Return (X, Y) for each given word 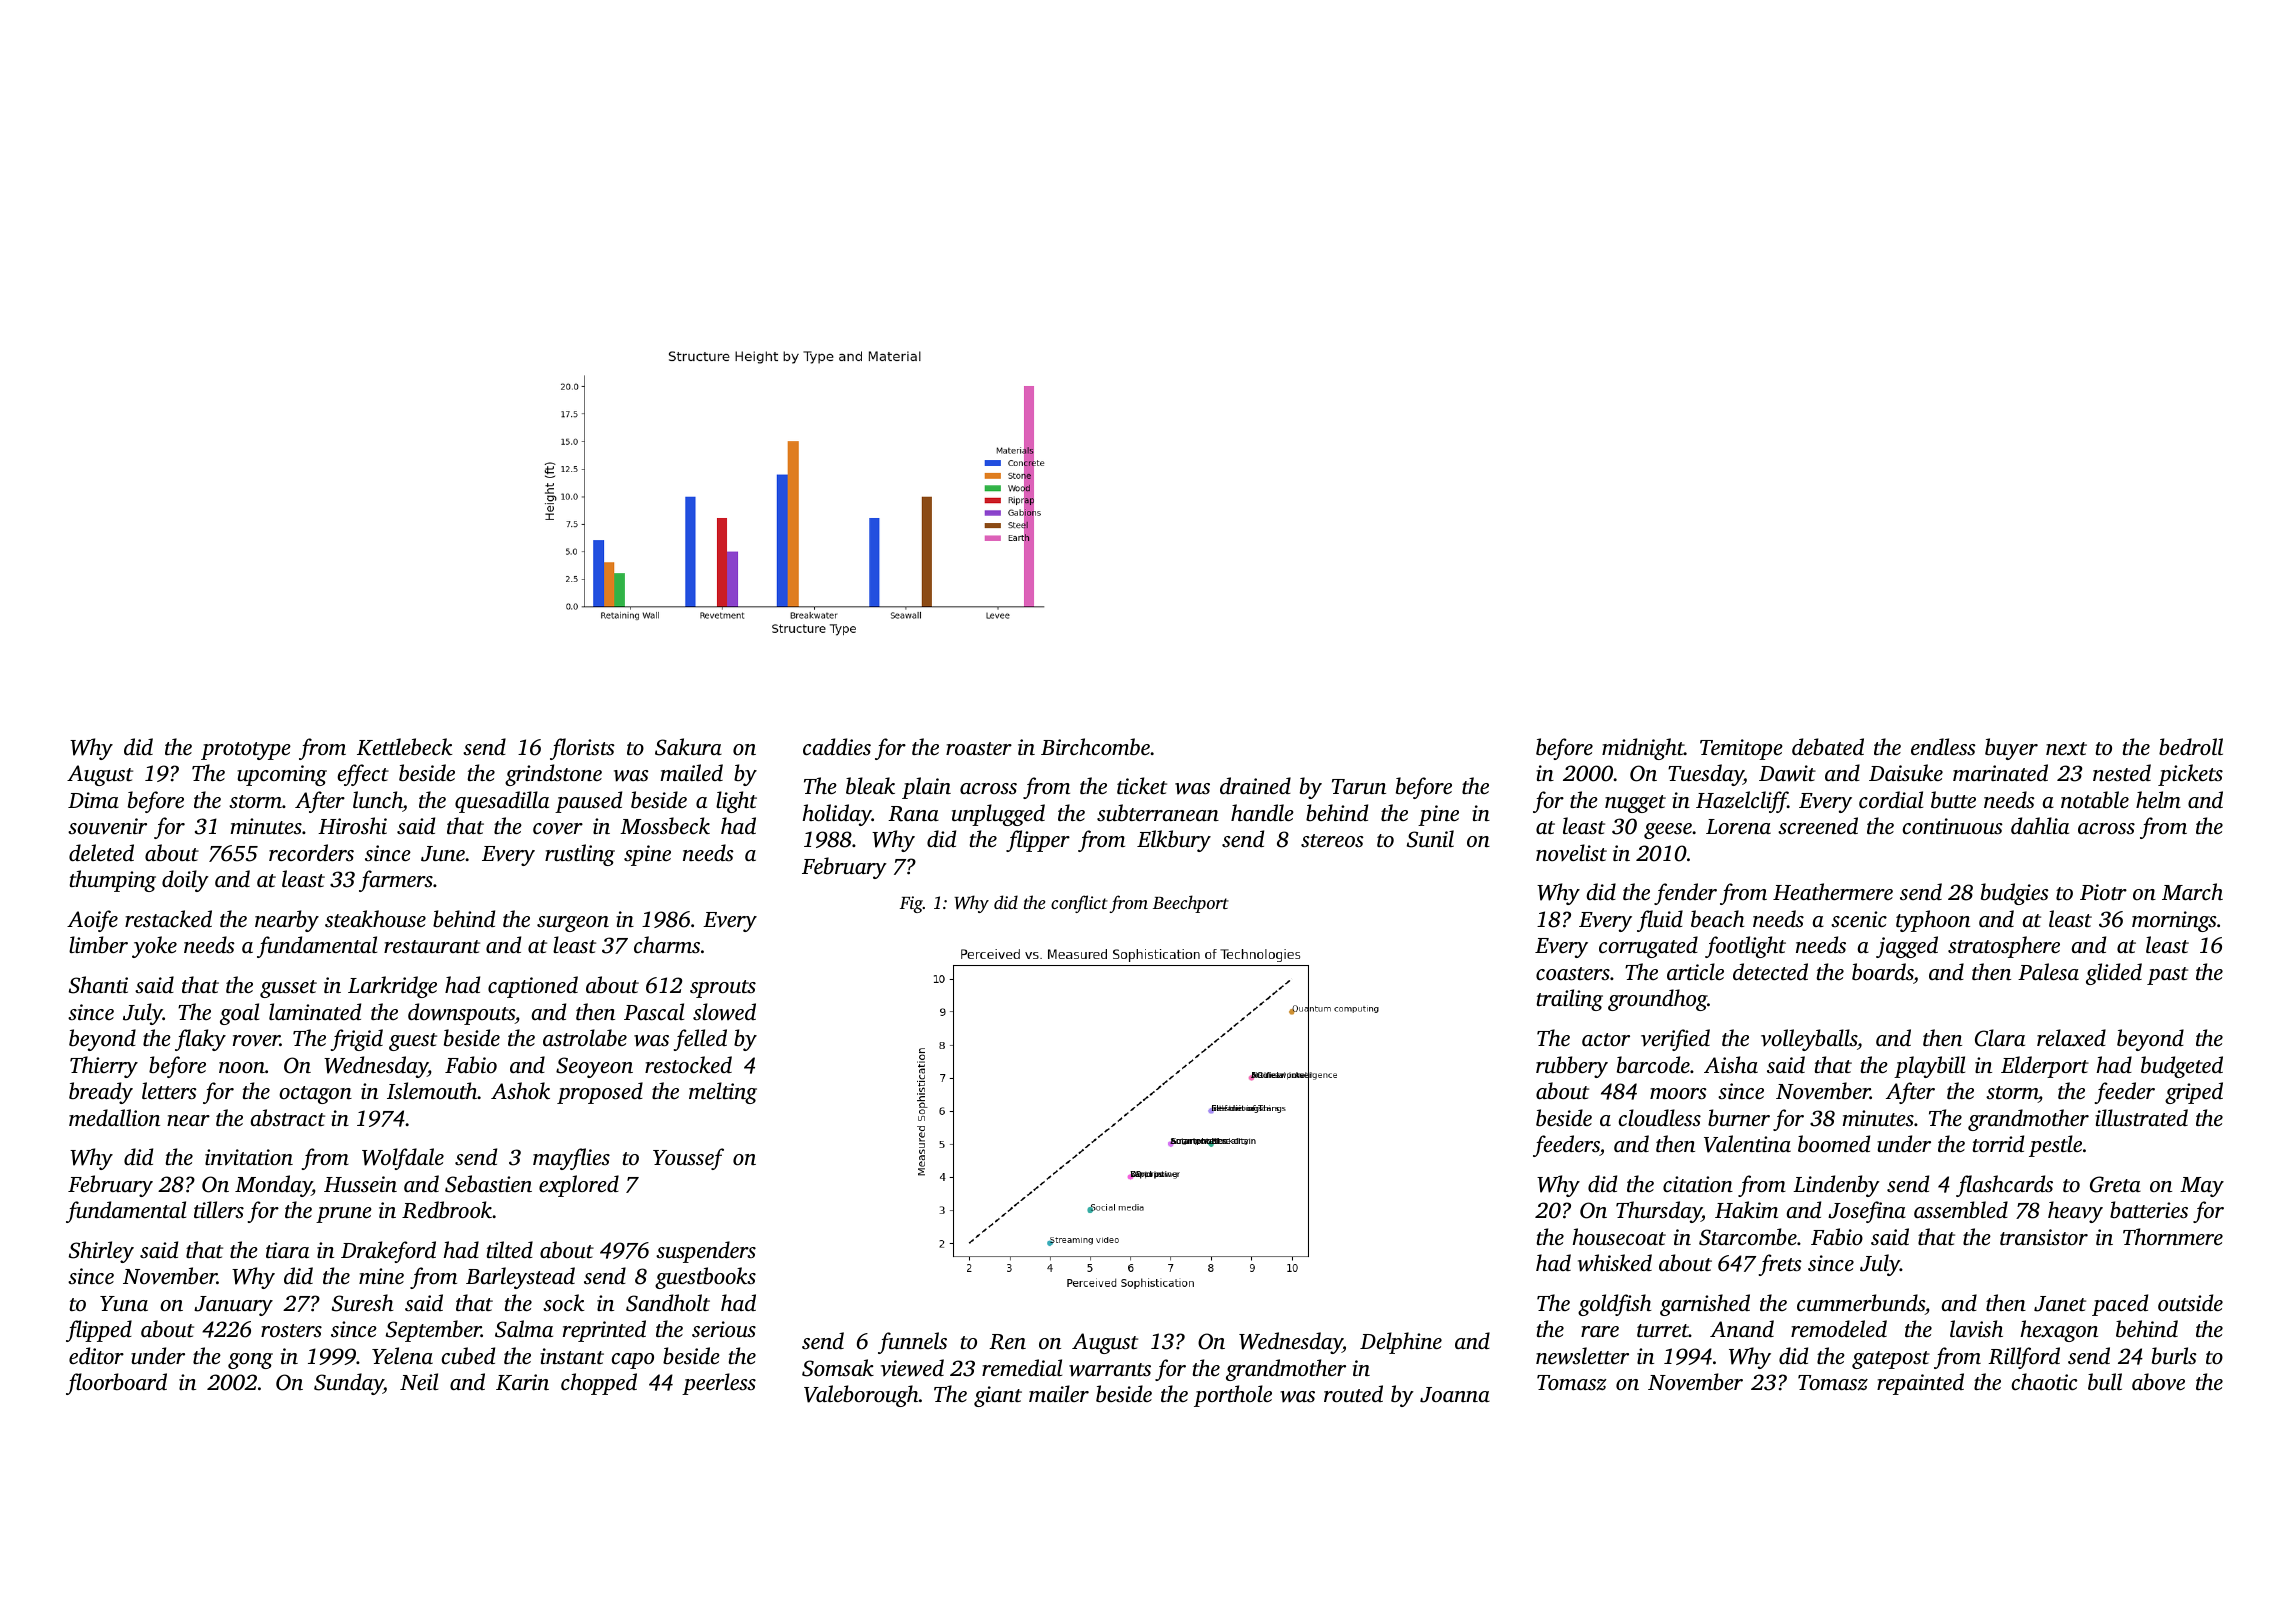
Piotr (2103, 892)
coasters (1573, 973)
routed (1353, 1393)
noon (242, 1067)
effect (363, 775)
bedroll (2191, 746)
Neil (419, 1381)
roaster (979, 748)
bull (2105, 1381)
